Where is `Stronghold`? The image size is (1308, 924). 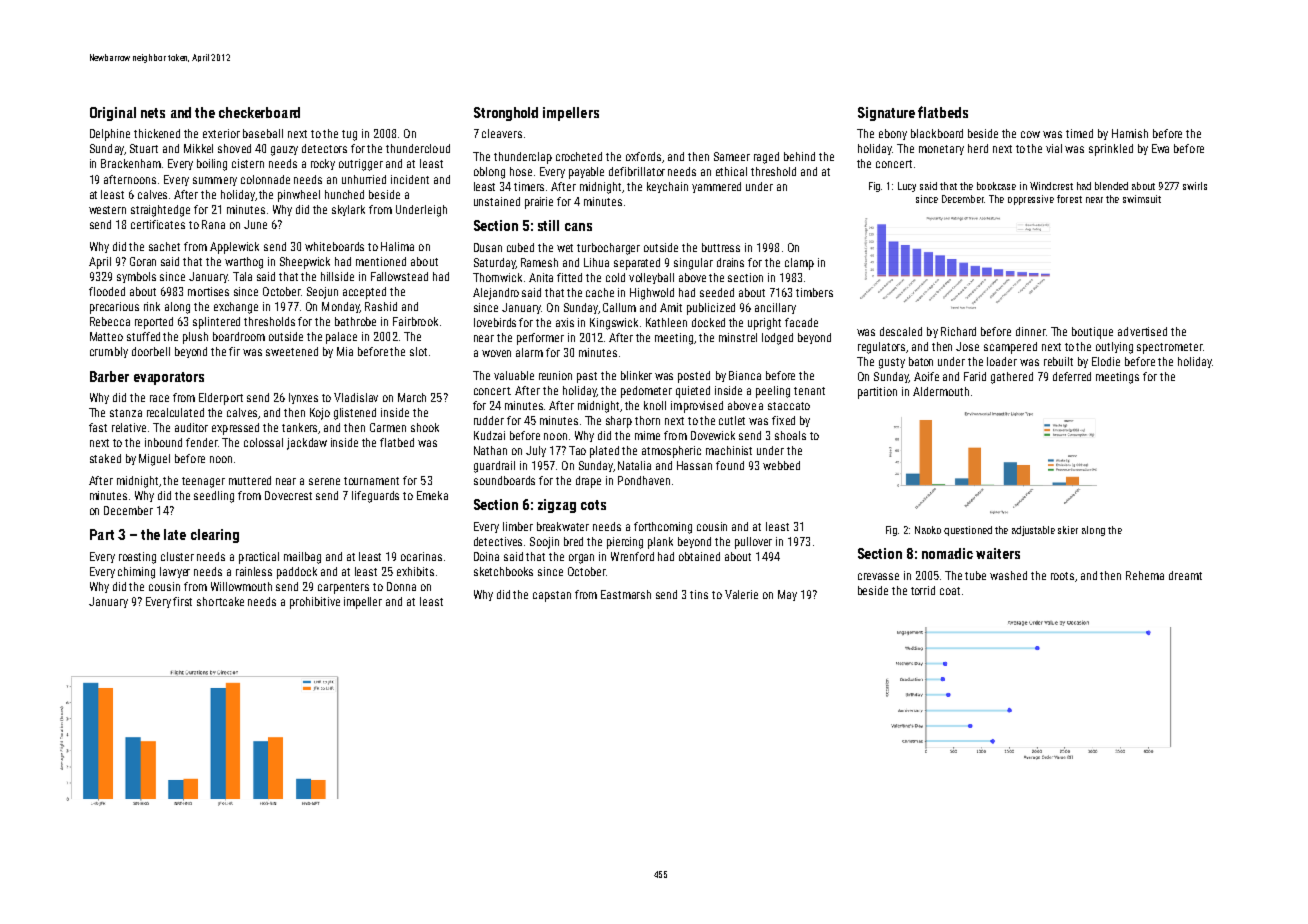 Stronghold is located at coordinates (506, 114).
